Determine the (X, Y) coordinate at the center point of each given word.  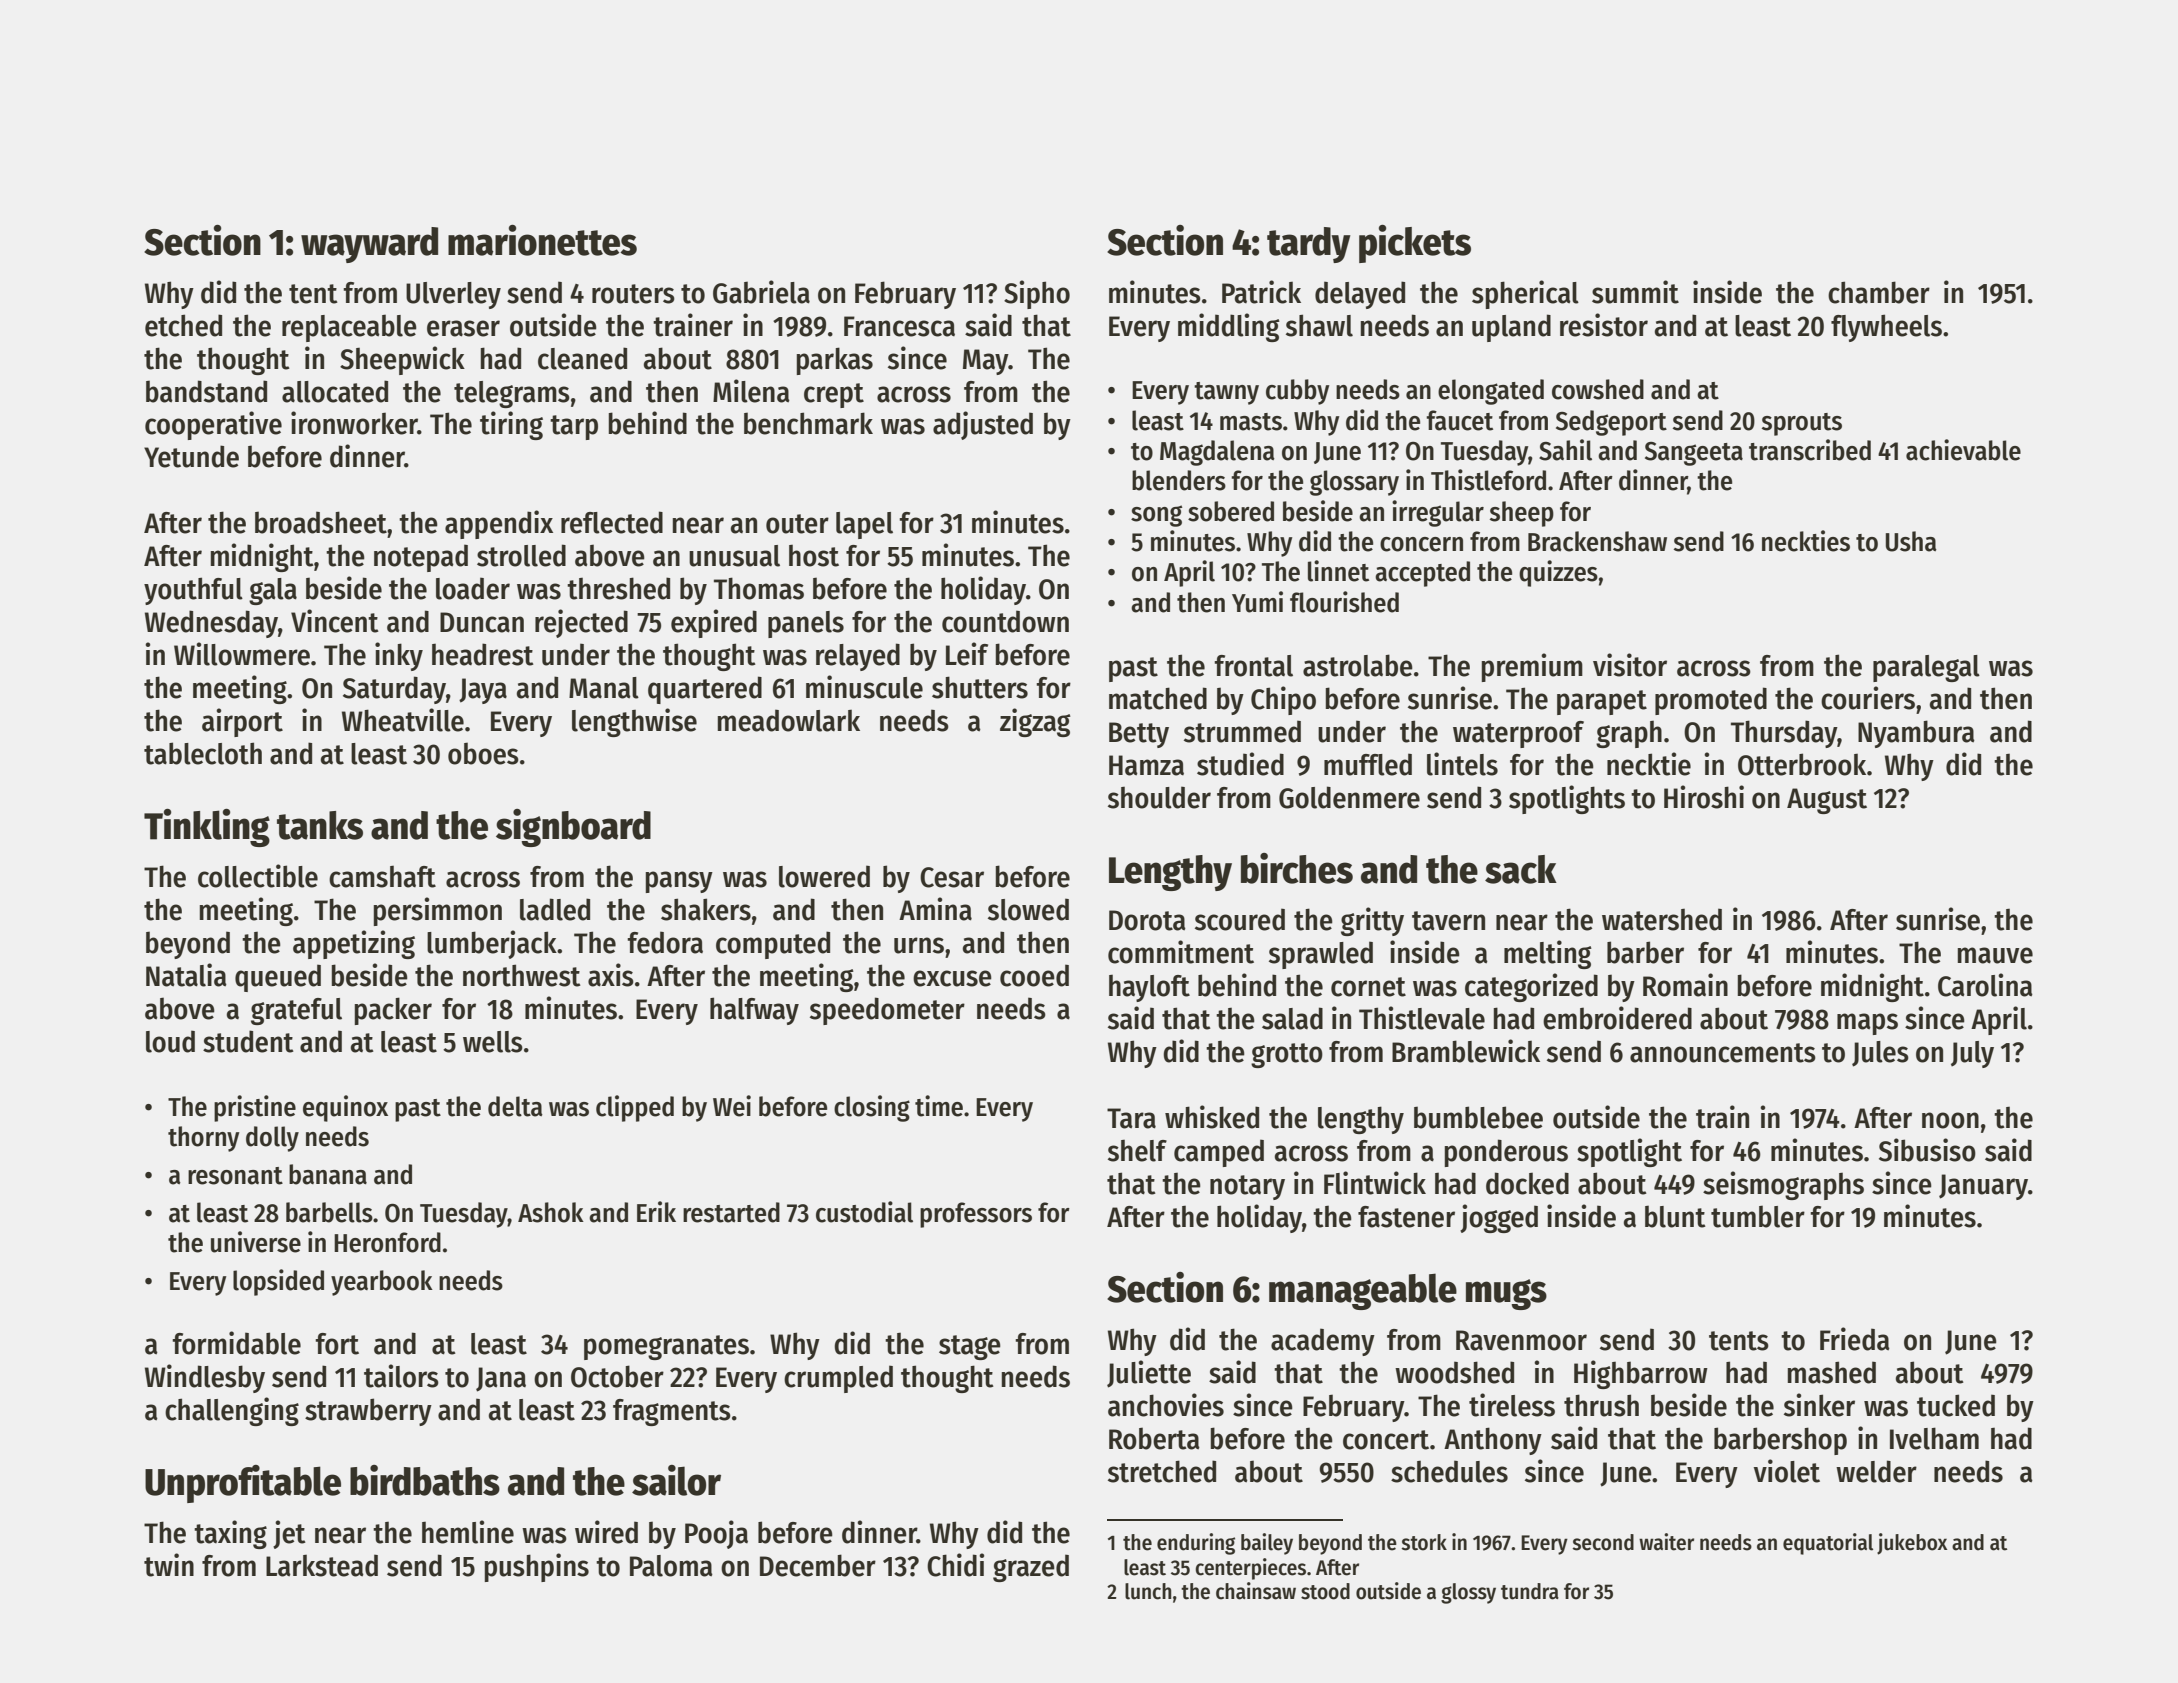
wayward (369, 245)
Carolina (1985, 985)
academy (1323, 1342)
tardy (1309, 245)
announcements (1723, 1053)
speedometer (887, 1011)
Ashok (551, 1212)
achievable (1963, 450)
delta (515, 1106)
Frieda (1855, 1339)
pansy (679, 882)
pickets (1415, 244)
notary (1247, 1187)
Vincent (335, 621)
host (814, 556)
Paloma (671, 1566)
